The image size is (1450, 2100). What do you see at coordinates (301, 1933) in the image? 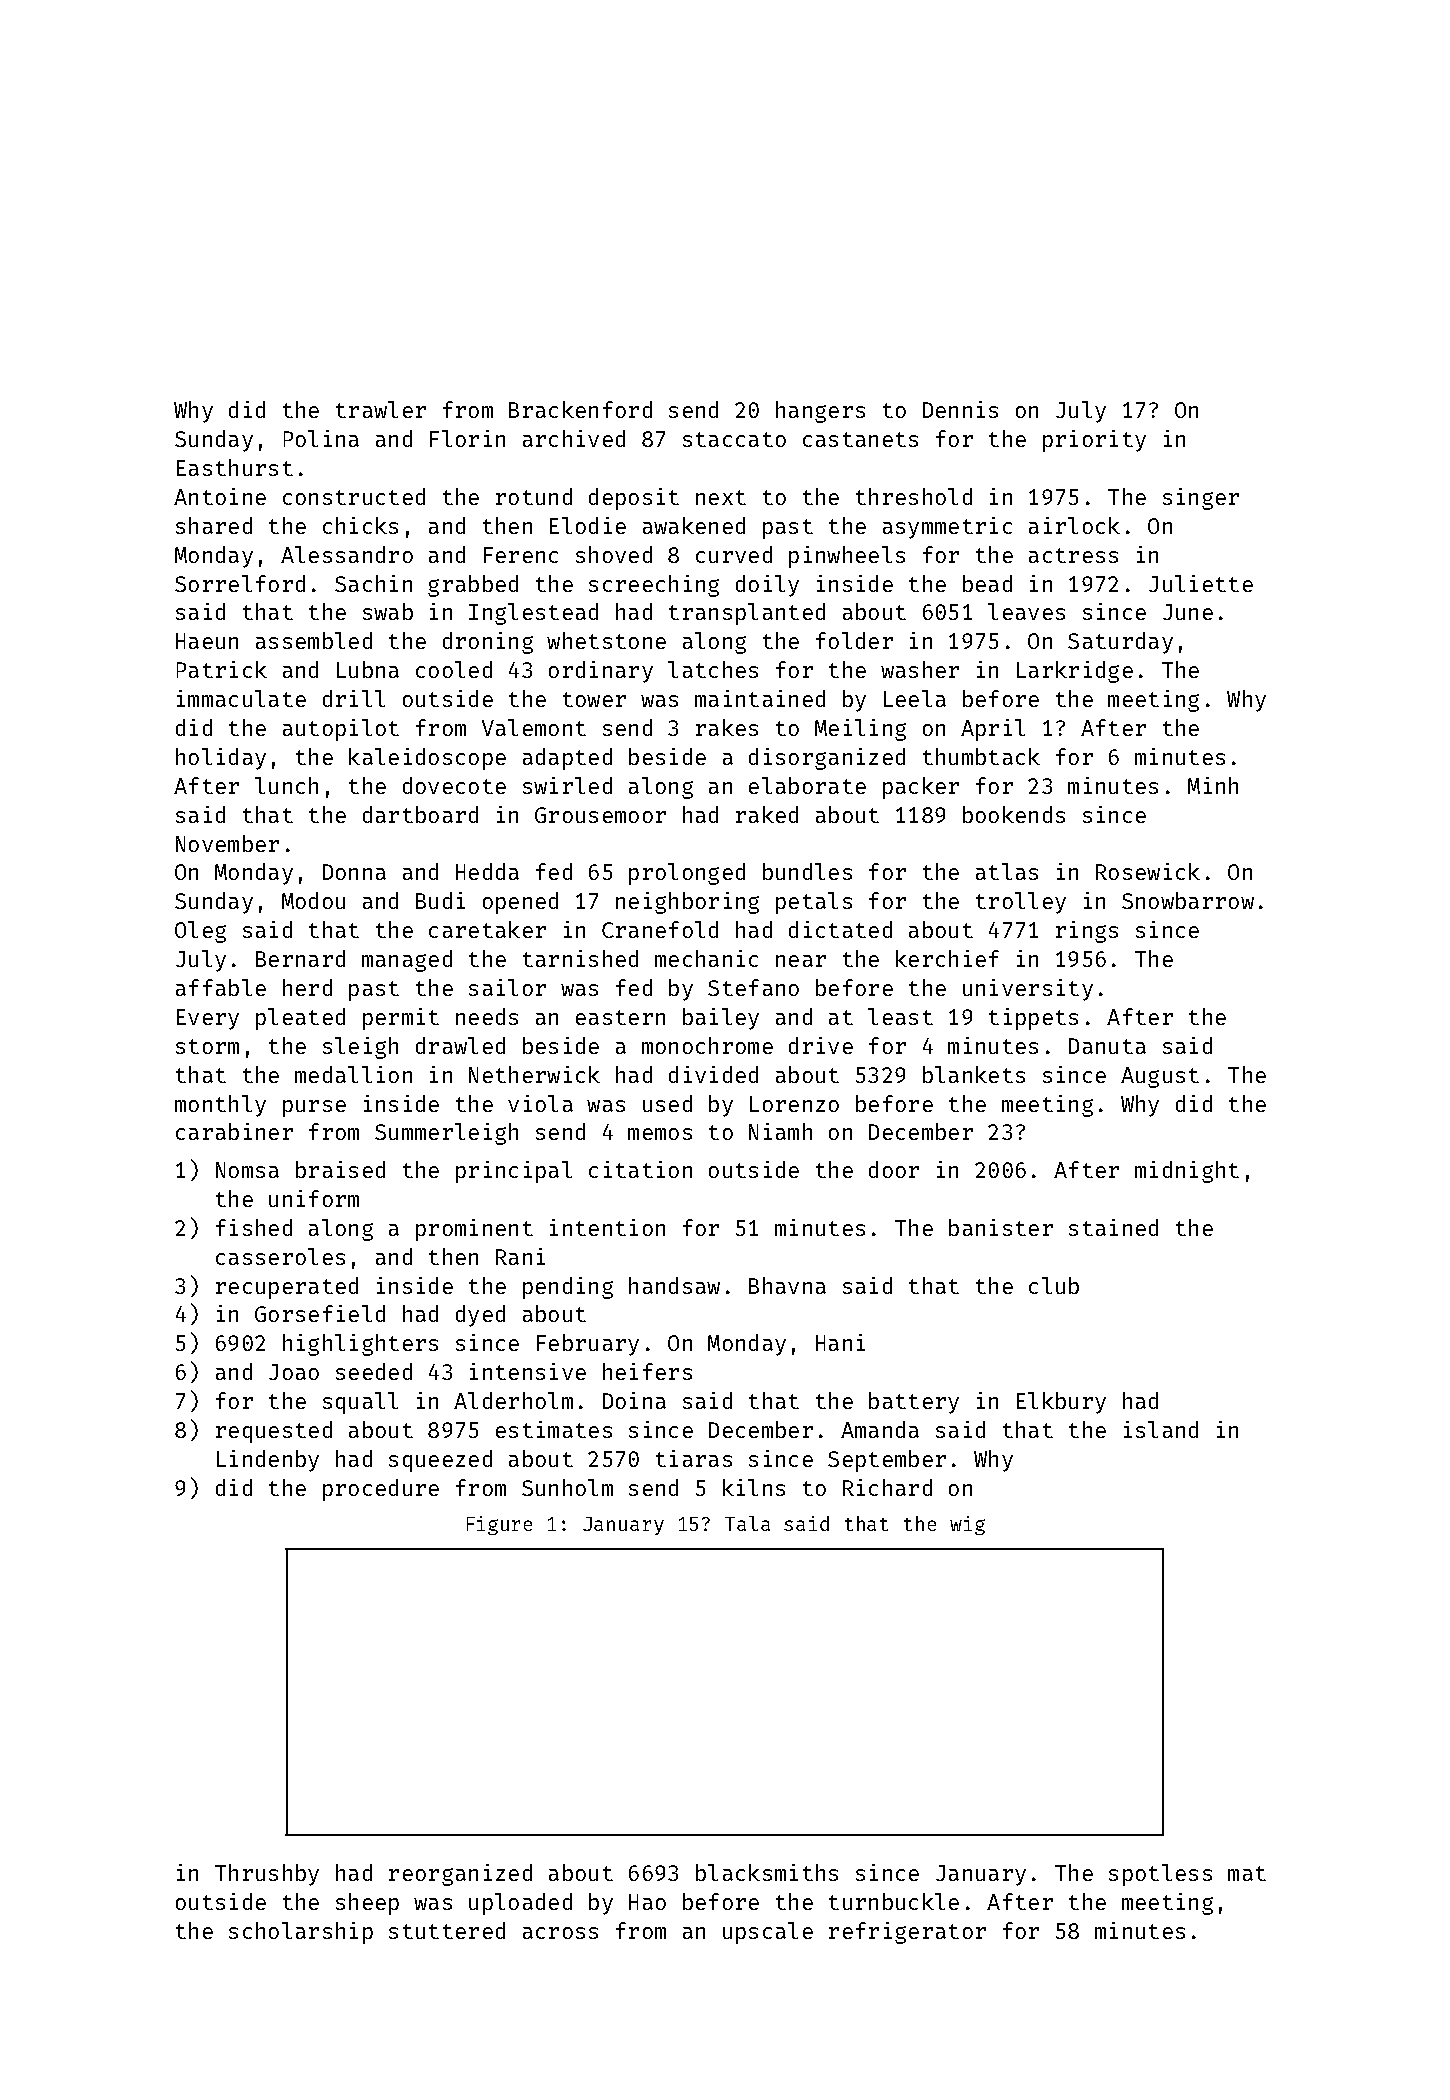
I see `scholarship` at bounding box center [301, 1933].
